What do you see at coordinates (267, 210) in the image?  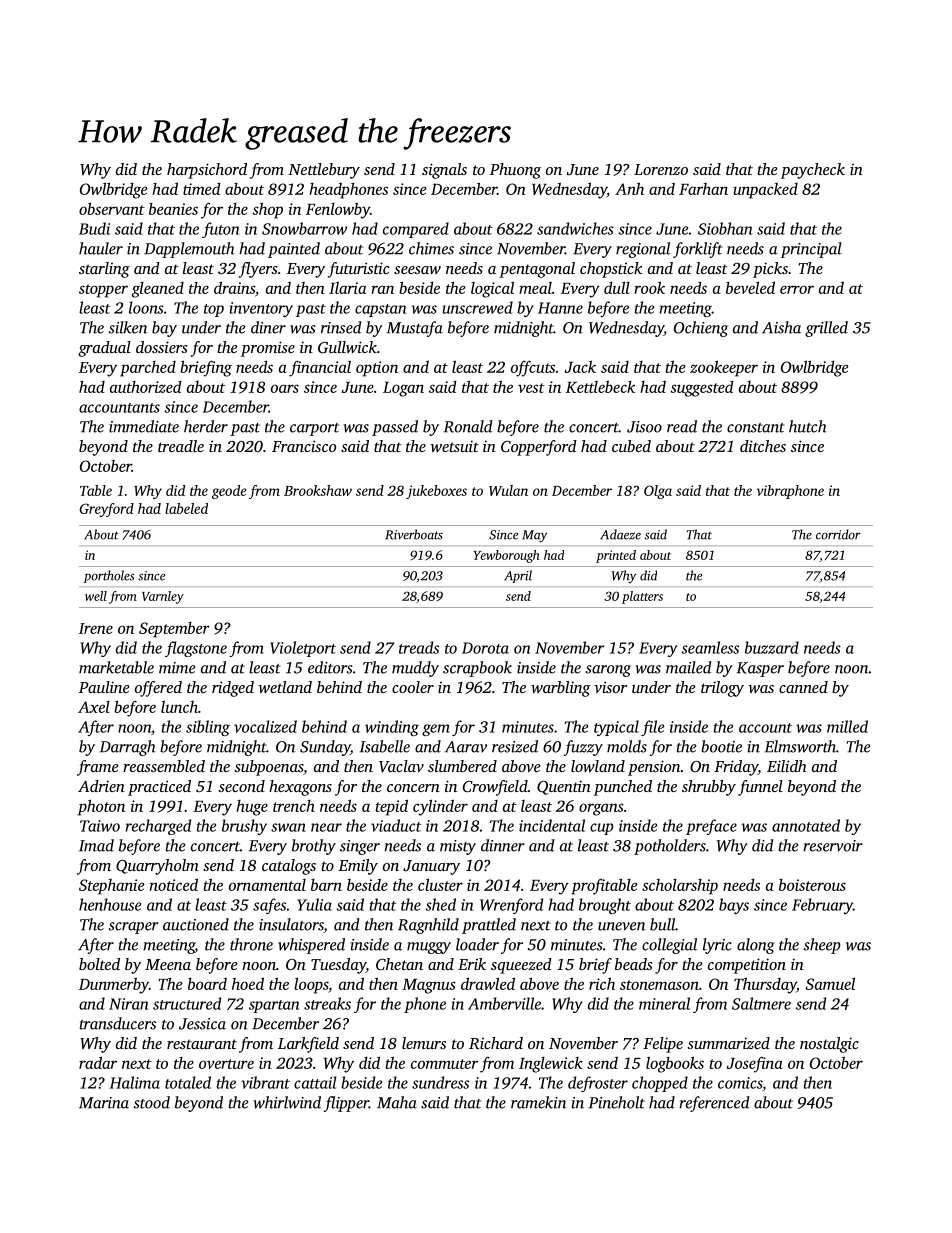 I see `shop` at bounding box center [267, 210].
